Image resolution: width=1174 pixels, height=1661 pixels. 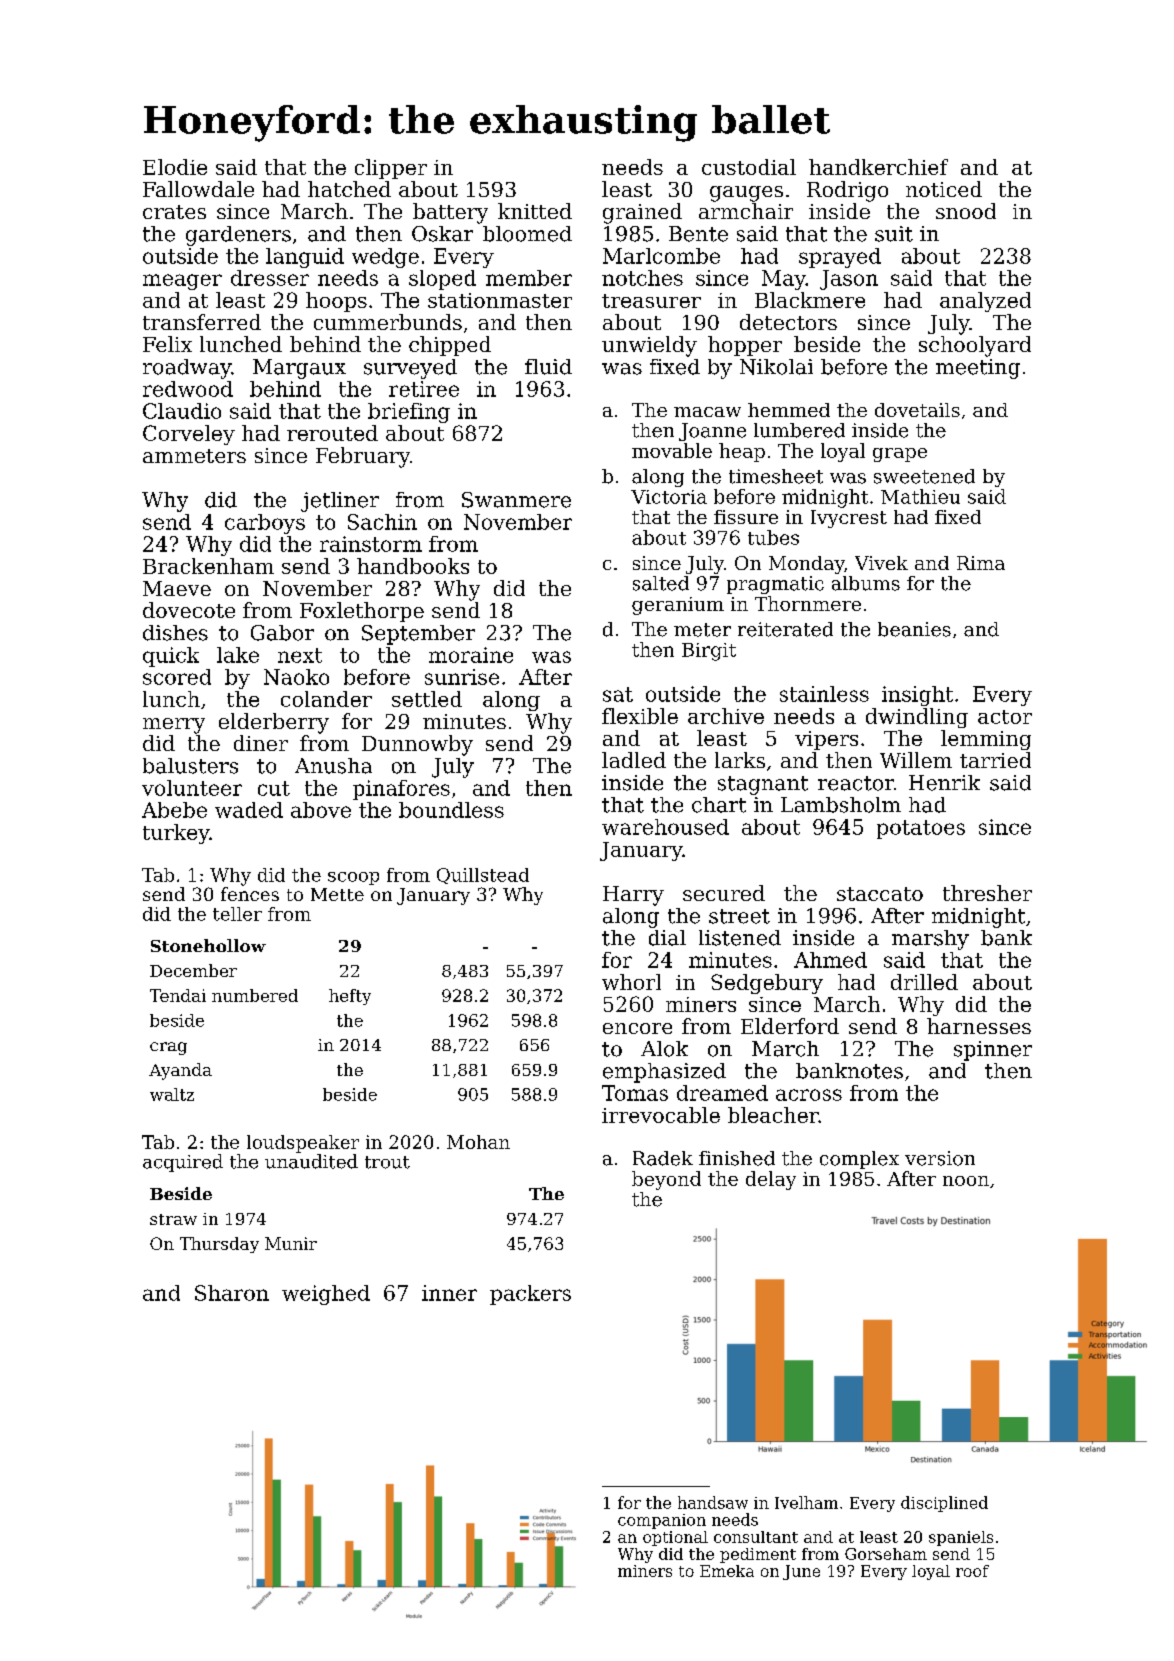 What do you see at coordinates (979, 1026) in the screenshot?
I see `harnesses` at bounding box center [979, 1026].
